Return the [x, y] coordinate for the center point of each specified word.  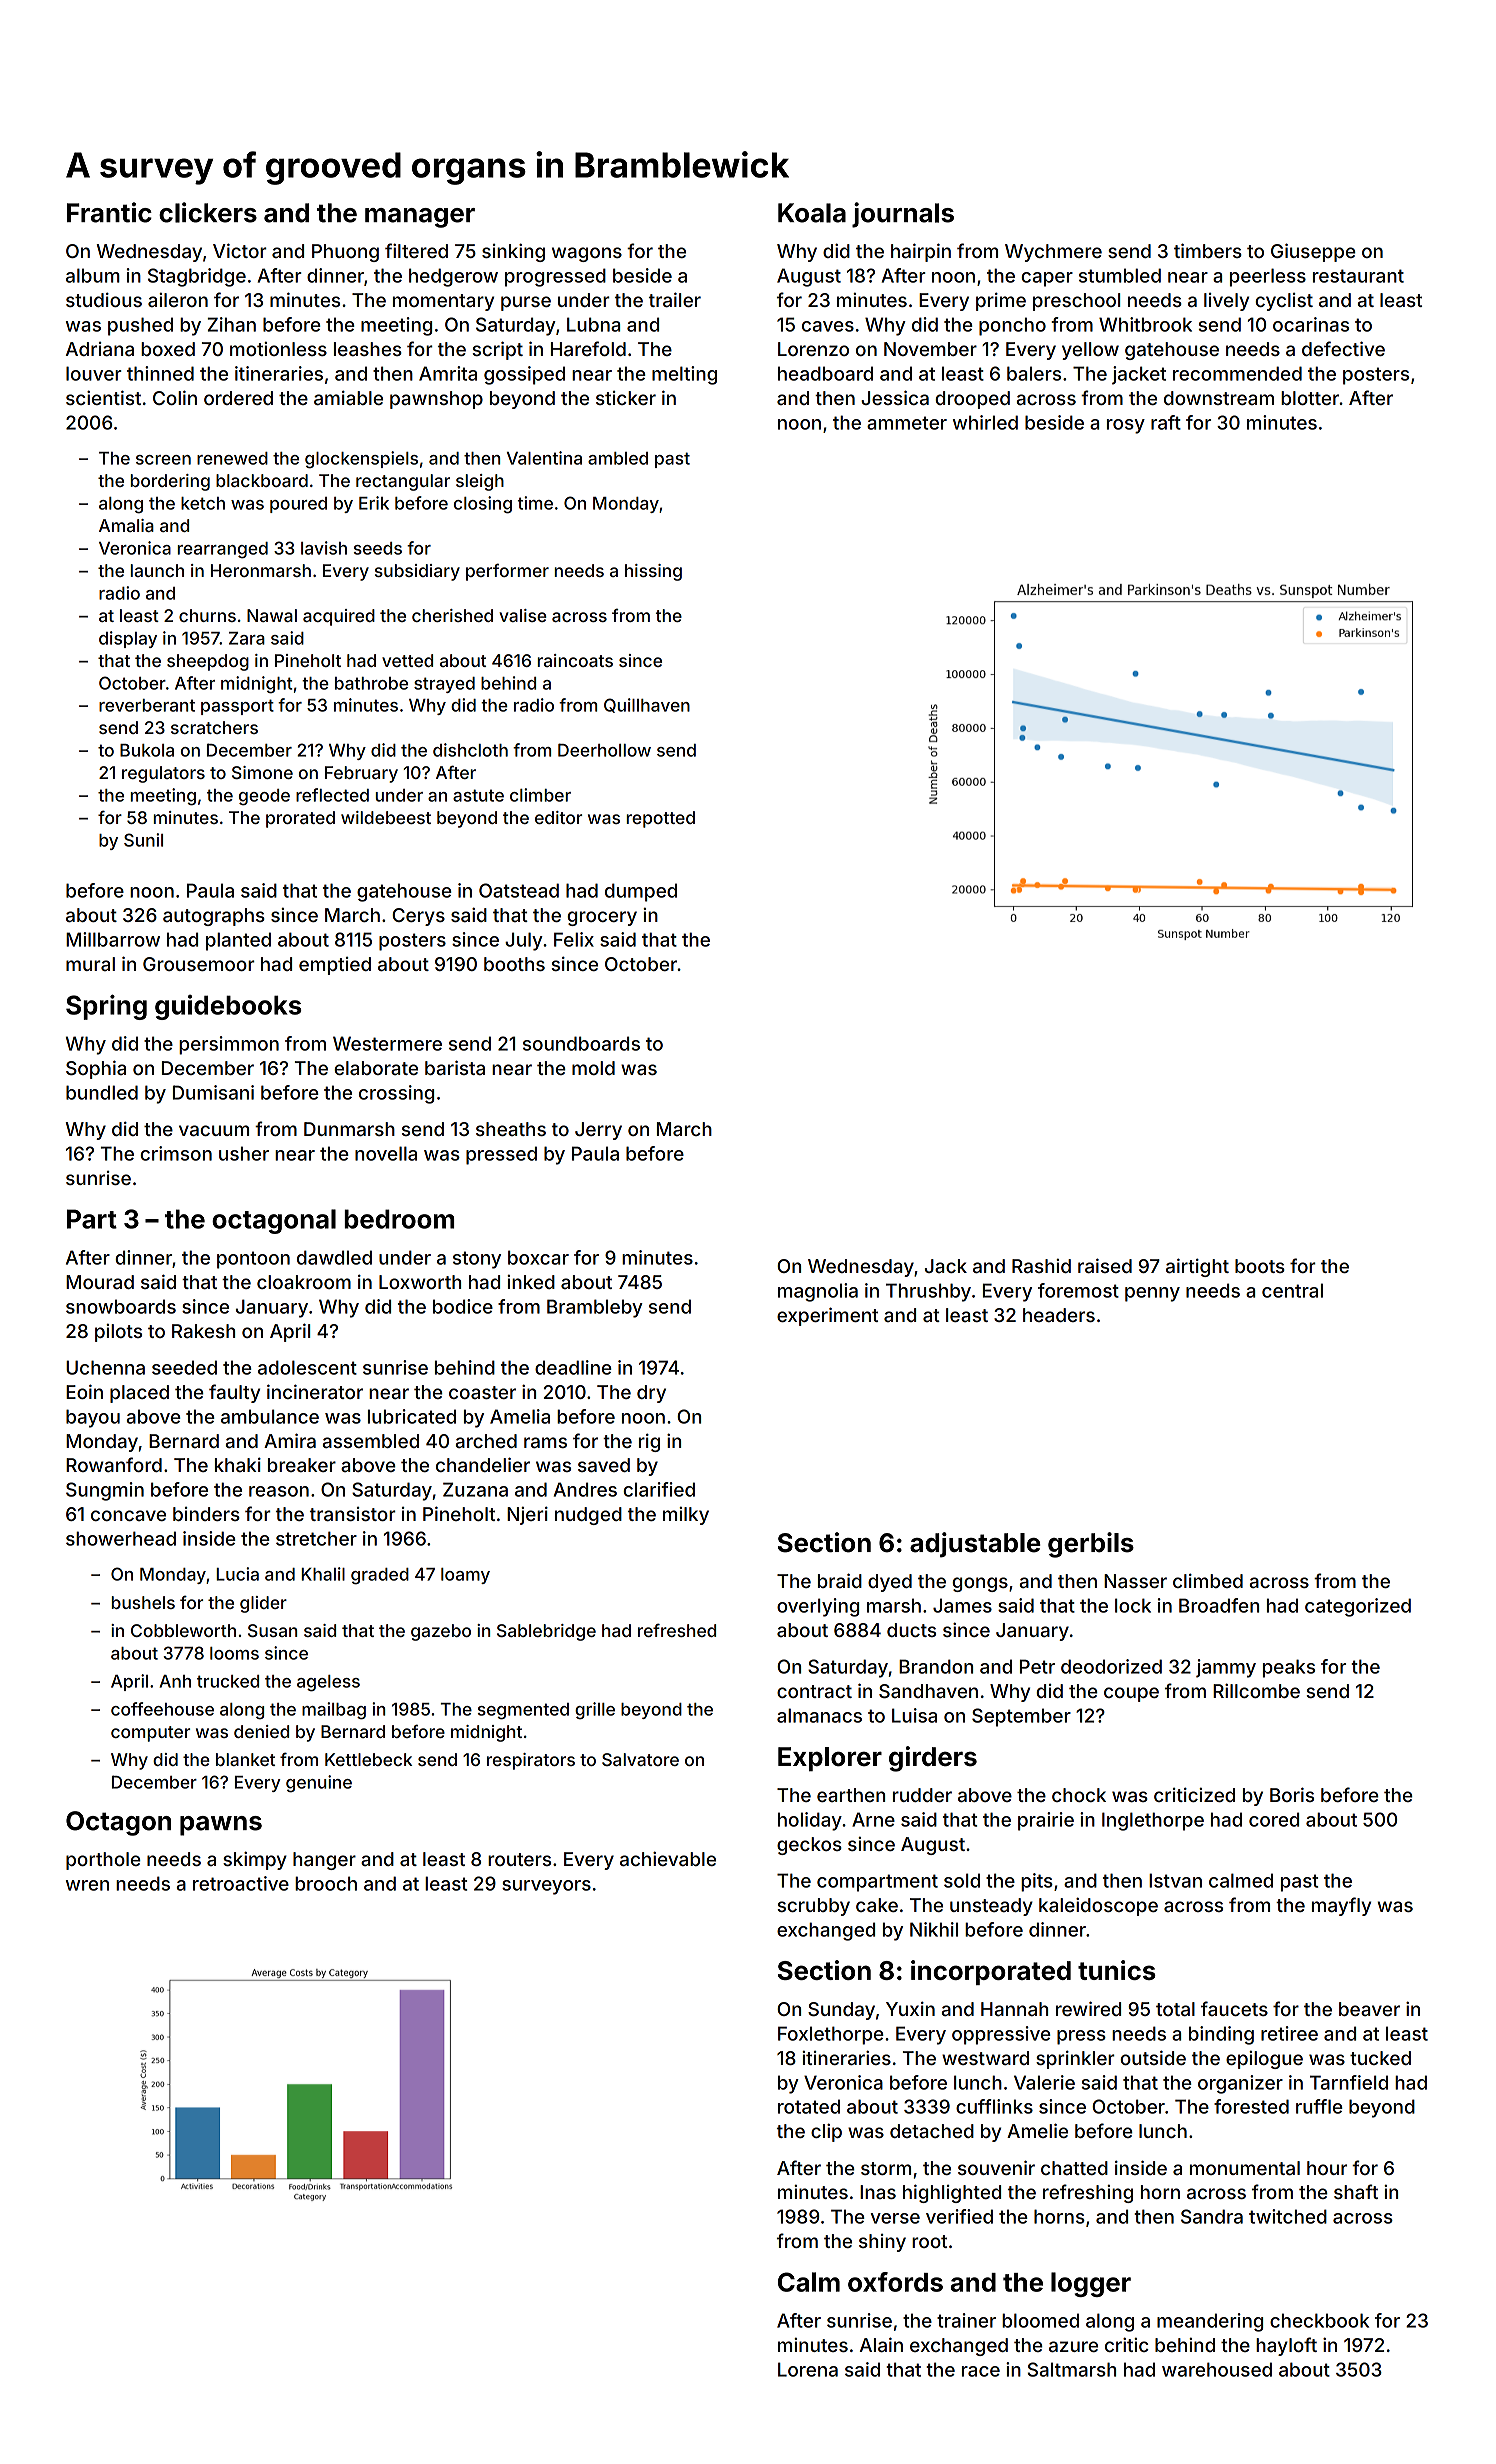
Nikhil [934, 1929]
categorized [1358, 1607]
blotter [1310, 398]
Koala [812, 213]
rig [649, 1442]
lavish [324, 548]
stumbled [1120, 275]
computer [150, 1734]
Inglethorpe [1153, 1821]
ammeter [907, 423]
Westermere [387, 1043]
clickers [208, 212]
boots [1260, 1266]
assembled [371, 1441]
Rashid [1041, 1266]
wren [87, 1885]
